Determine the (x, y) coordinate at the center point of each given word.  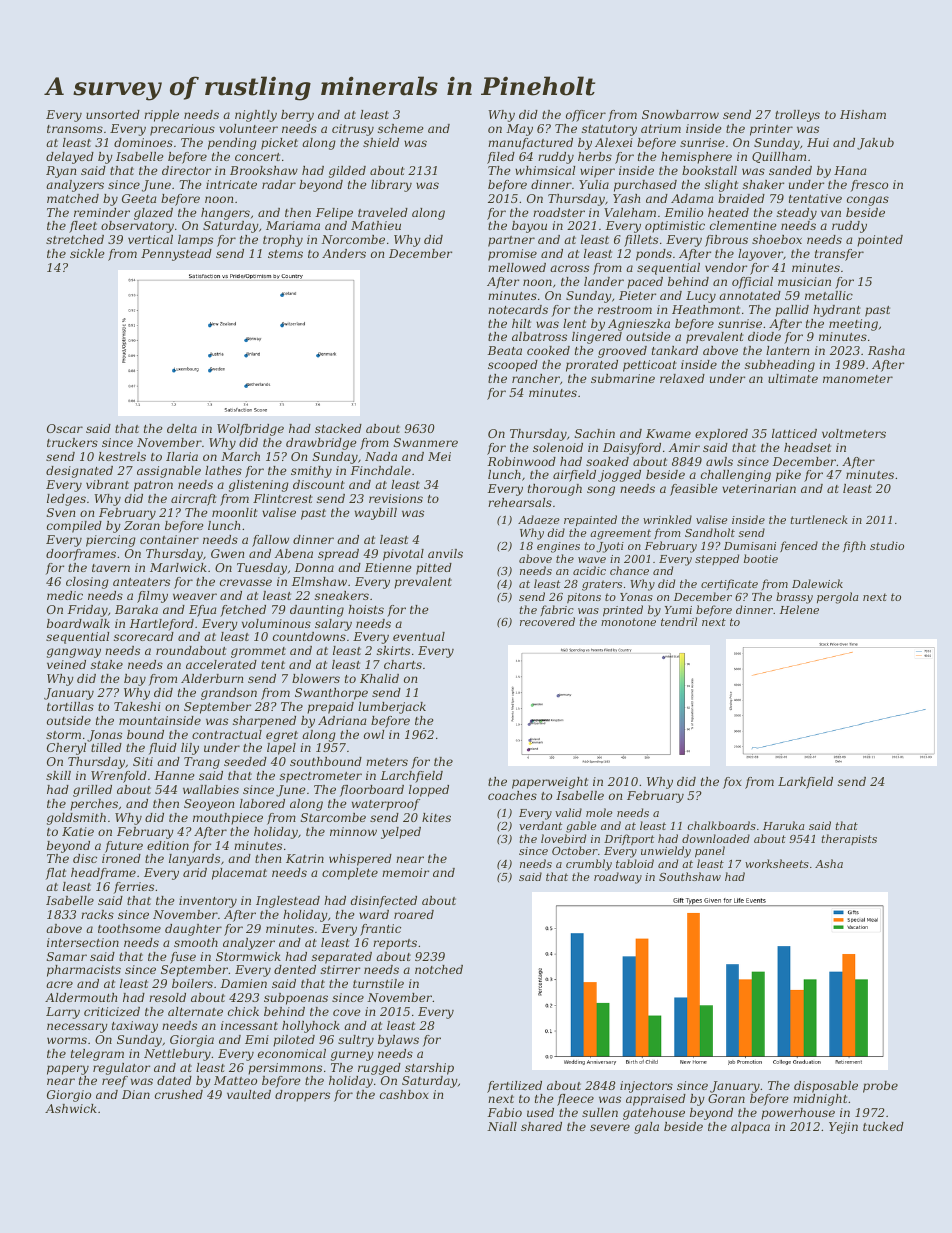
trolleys (797, 116)
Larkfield (805, 783)
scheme (401, 128)
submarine (623, 378)
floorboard (372, 791)
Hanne (174, 775)
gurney (352, 1056)
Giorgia (192, 1041)
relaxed (682, 378)
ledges (66, 500)
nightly (256, 116)
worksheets (777, 863)
